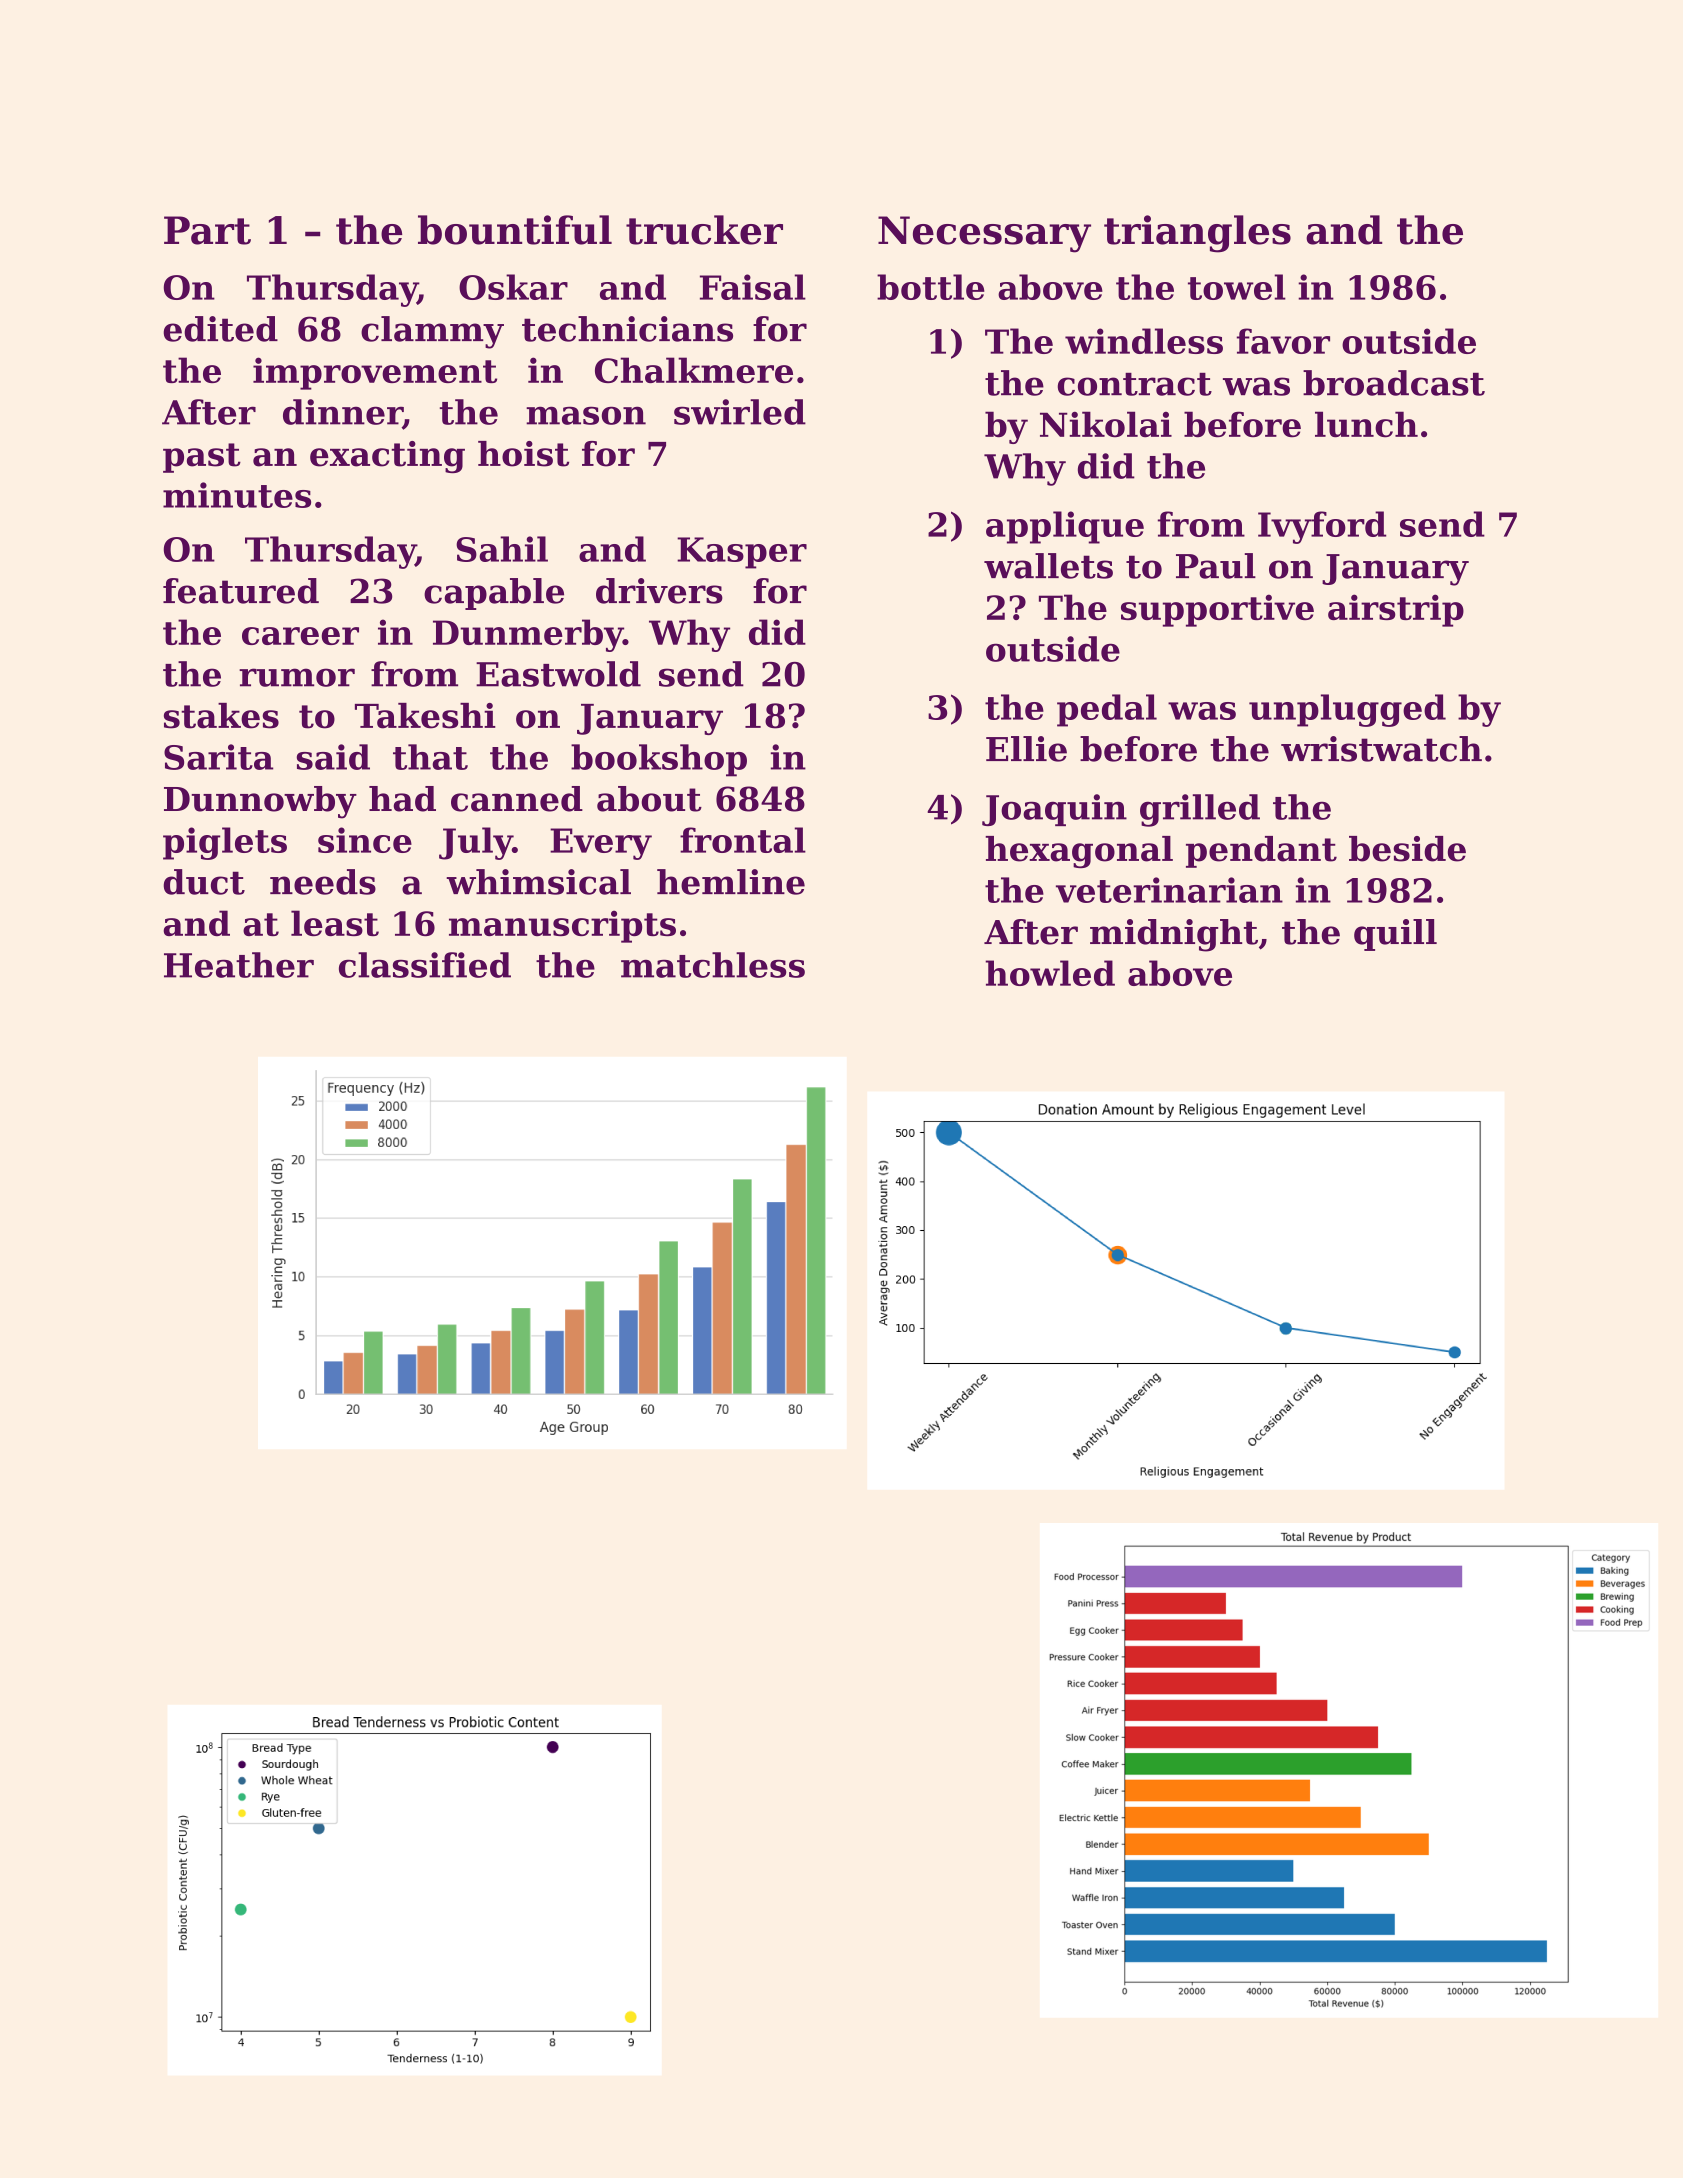 The image size is (1683, 2178). What do you see at coordinates (704, 230) in the page?
I see `trucker` at bounding box center [704, 230].
